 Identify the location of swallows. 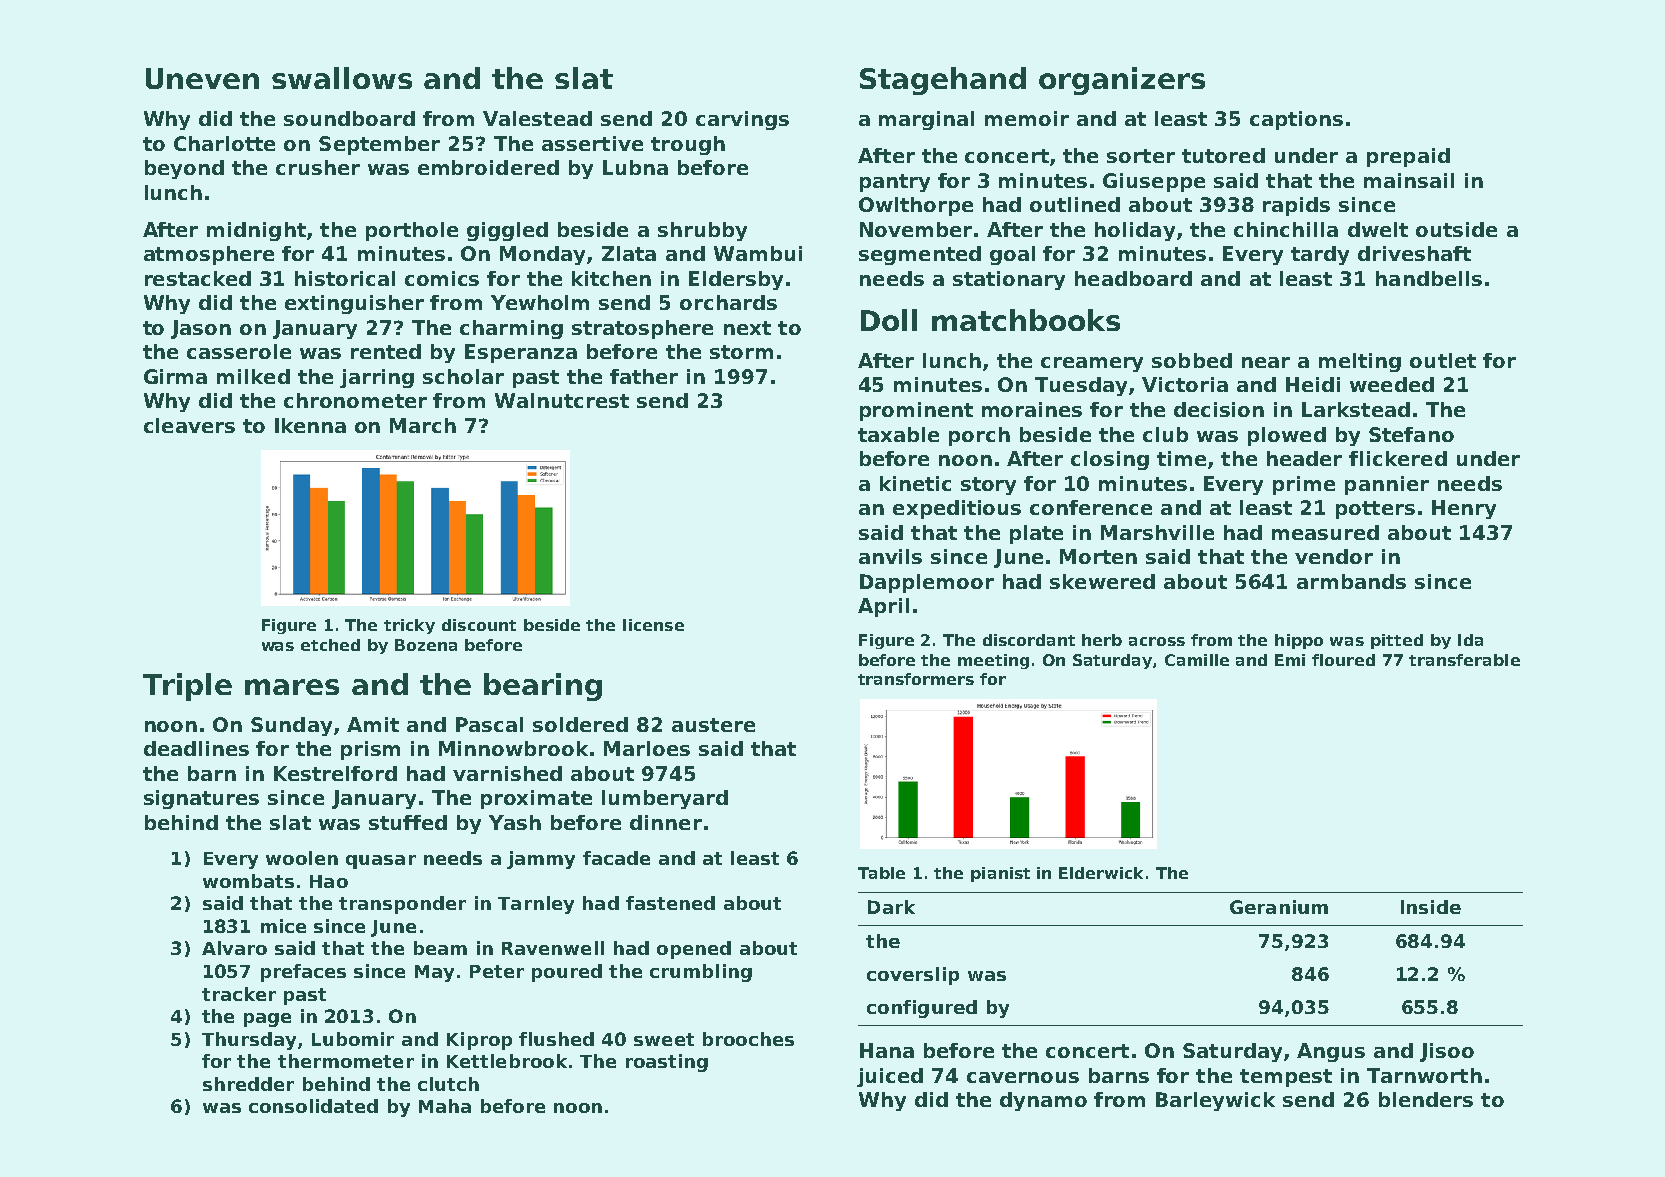
(342, 78).
